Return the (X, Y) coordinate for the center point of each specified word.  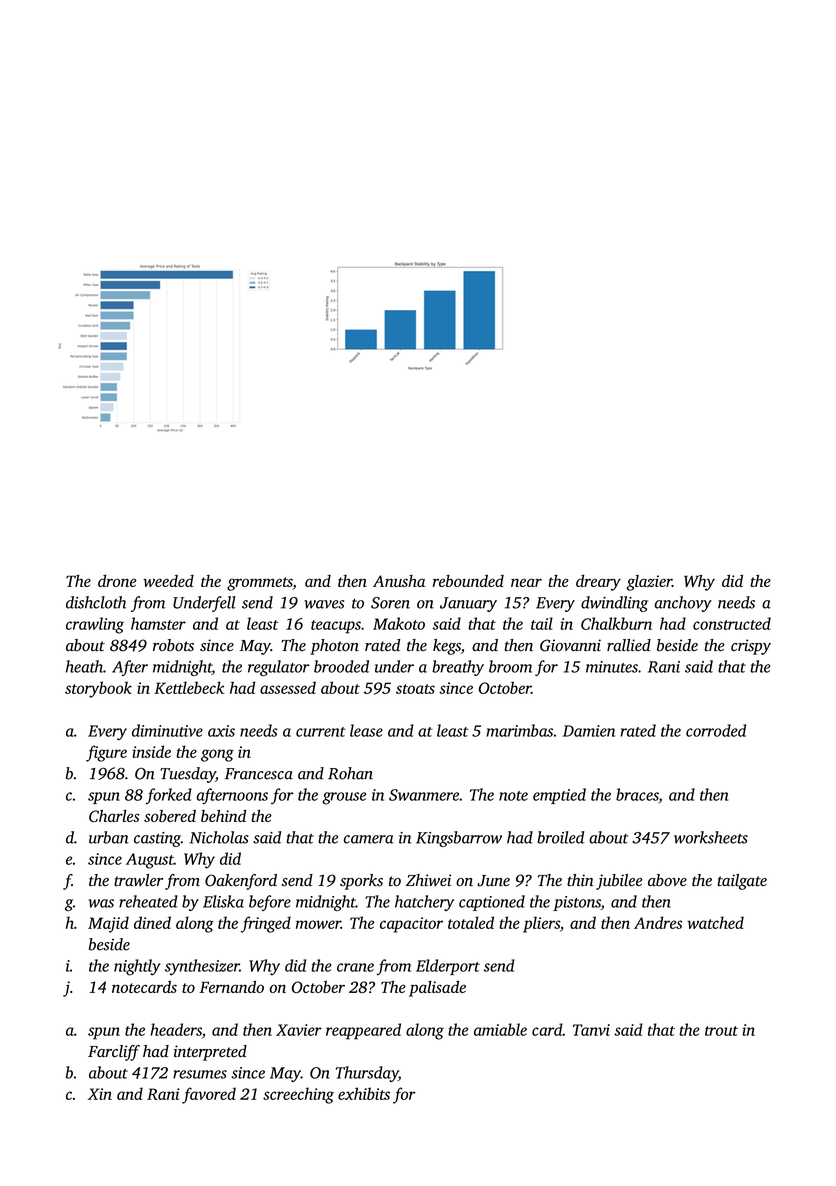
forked (169, 796)
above (667, 880)
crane (355, 967)
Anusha (399, 581)
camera (369, 839)
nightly (137, 967)
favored (209, 1095)
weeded (168, 581)
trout (721, 1031)
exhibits (364, 1093)
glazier (649, 583)
